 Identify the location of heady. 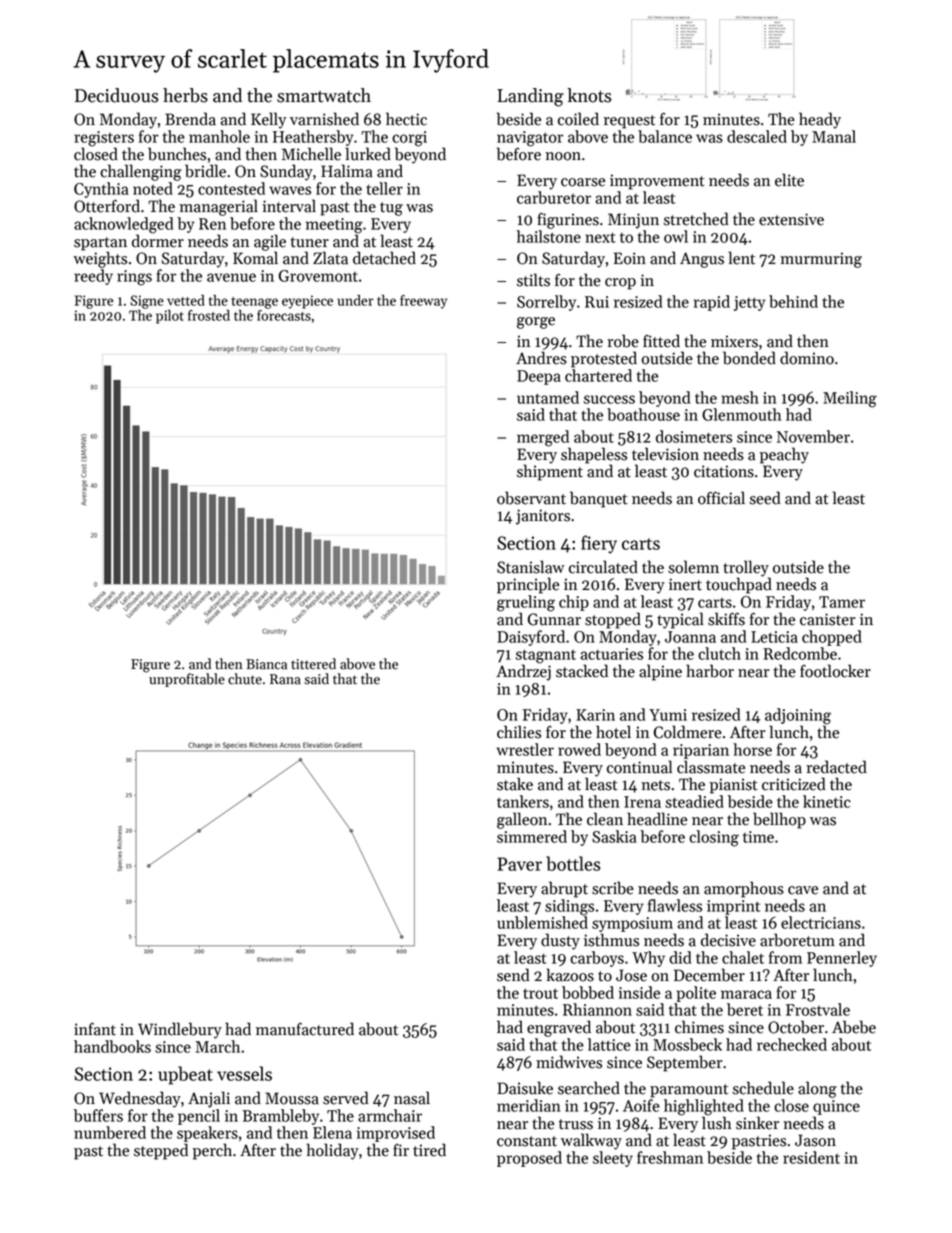
(820, 120).
